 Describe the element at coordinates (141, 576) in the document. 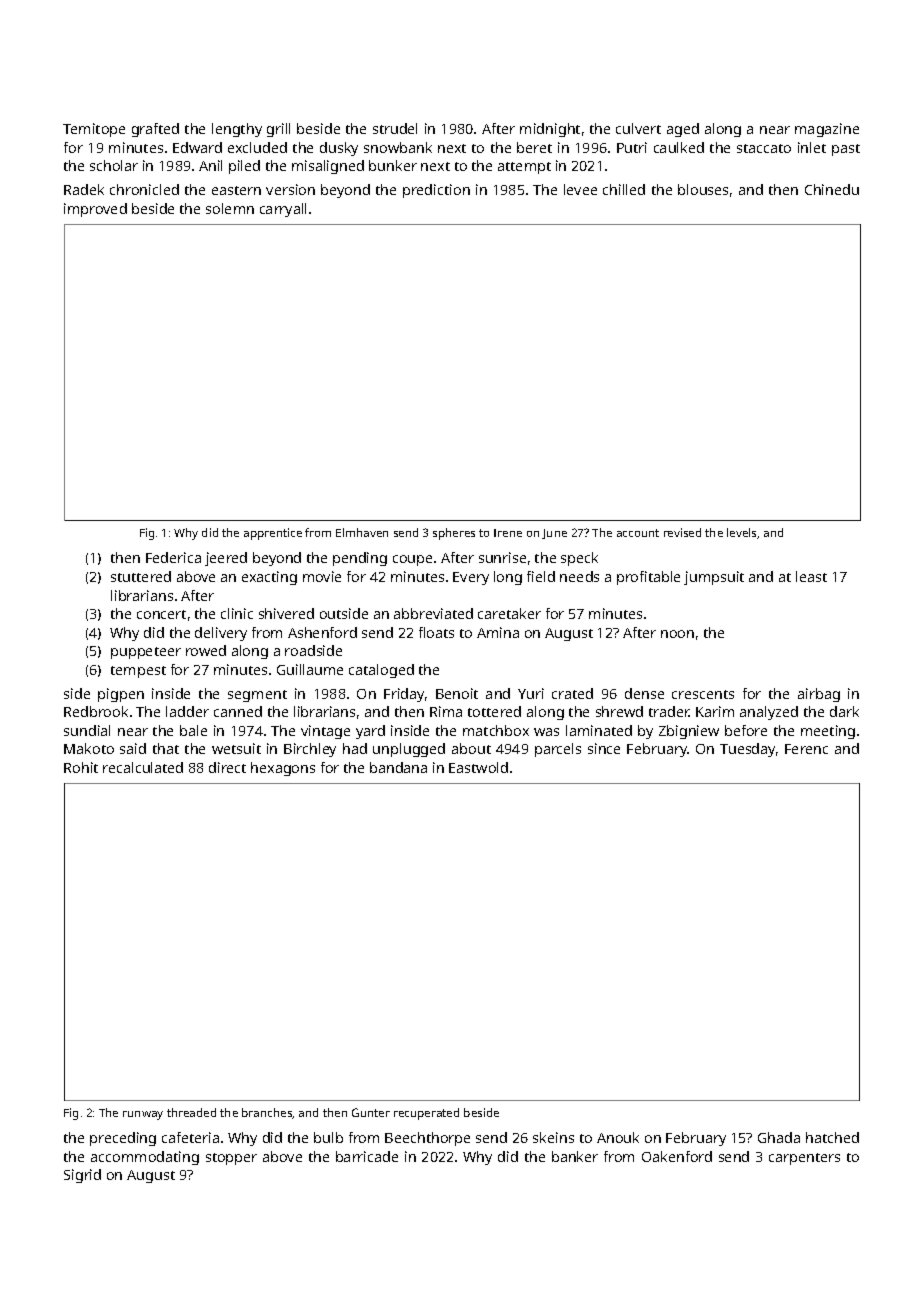

I see `stuttered` at that location.
